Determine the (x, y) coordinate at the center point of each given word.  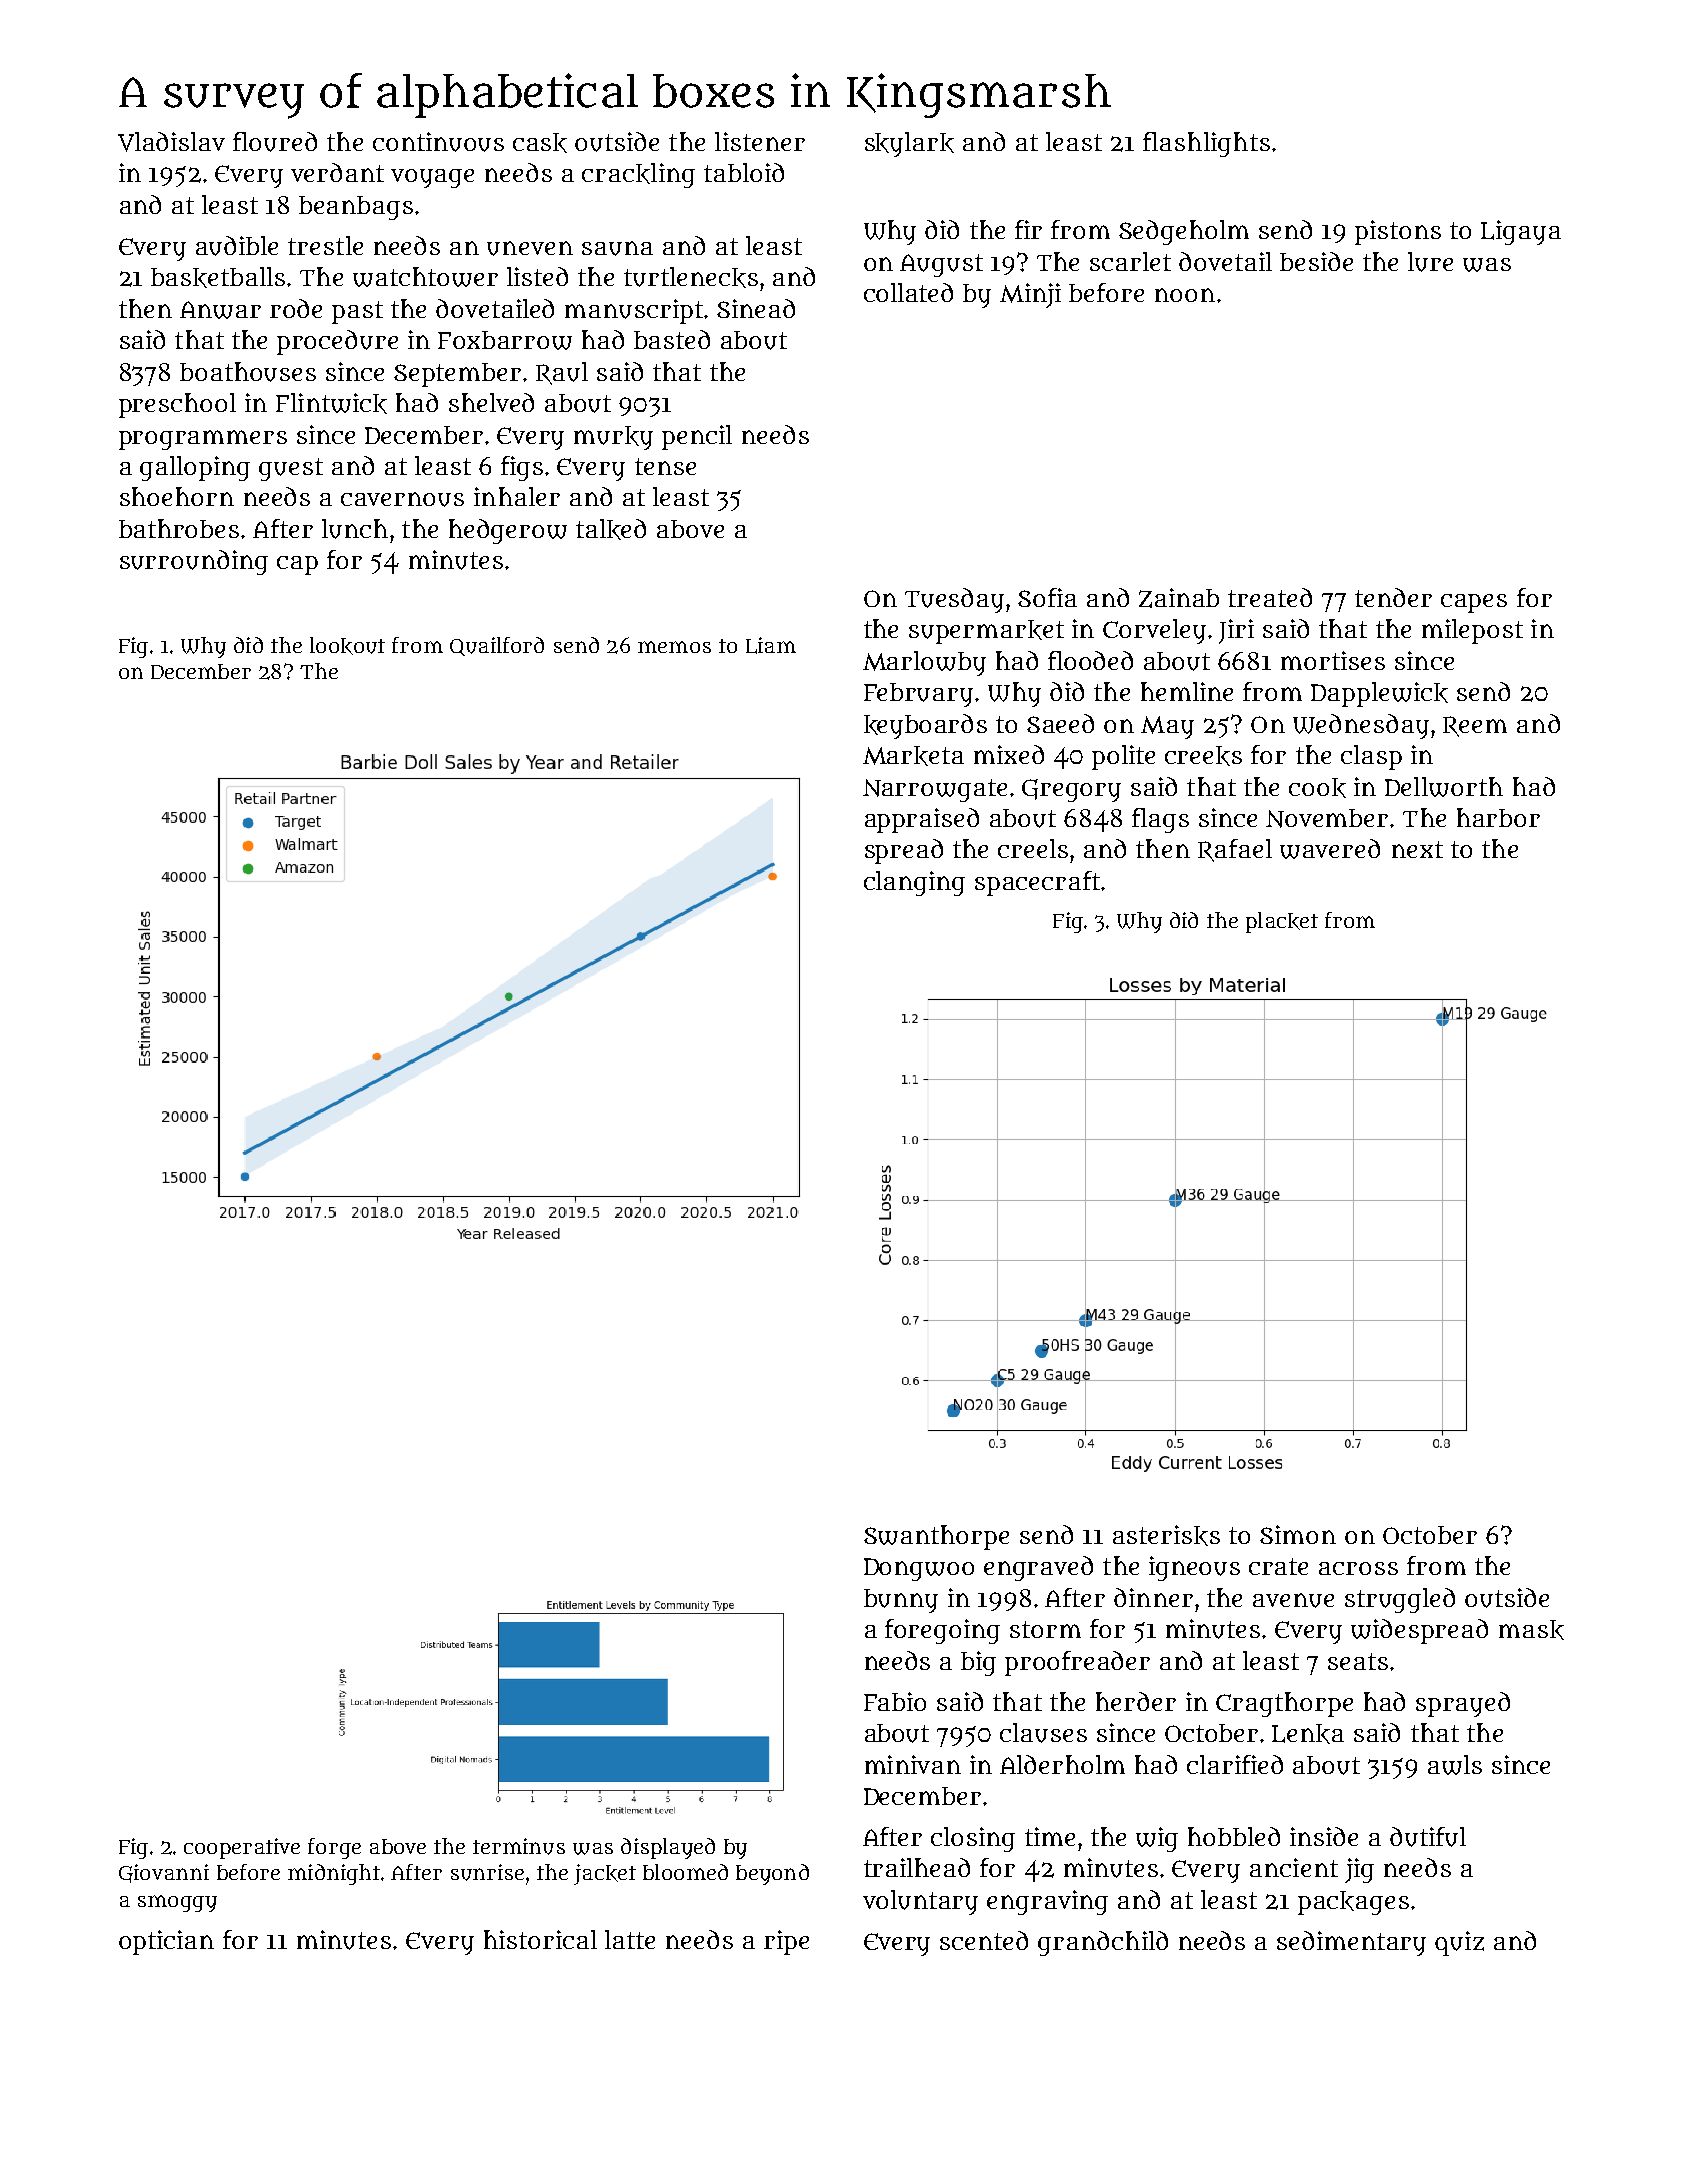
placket (1282, 922)
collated (908, 292)
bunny (901, 1601)
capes (1474, 603)
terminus (519, 1846)
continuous (438, 142)
